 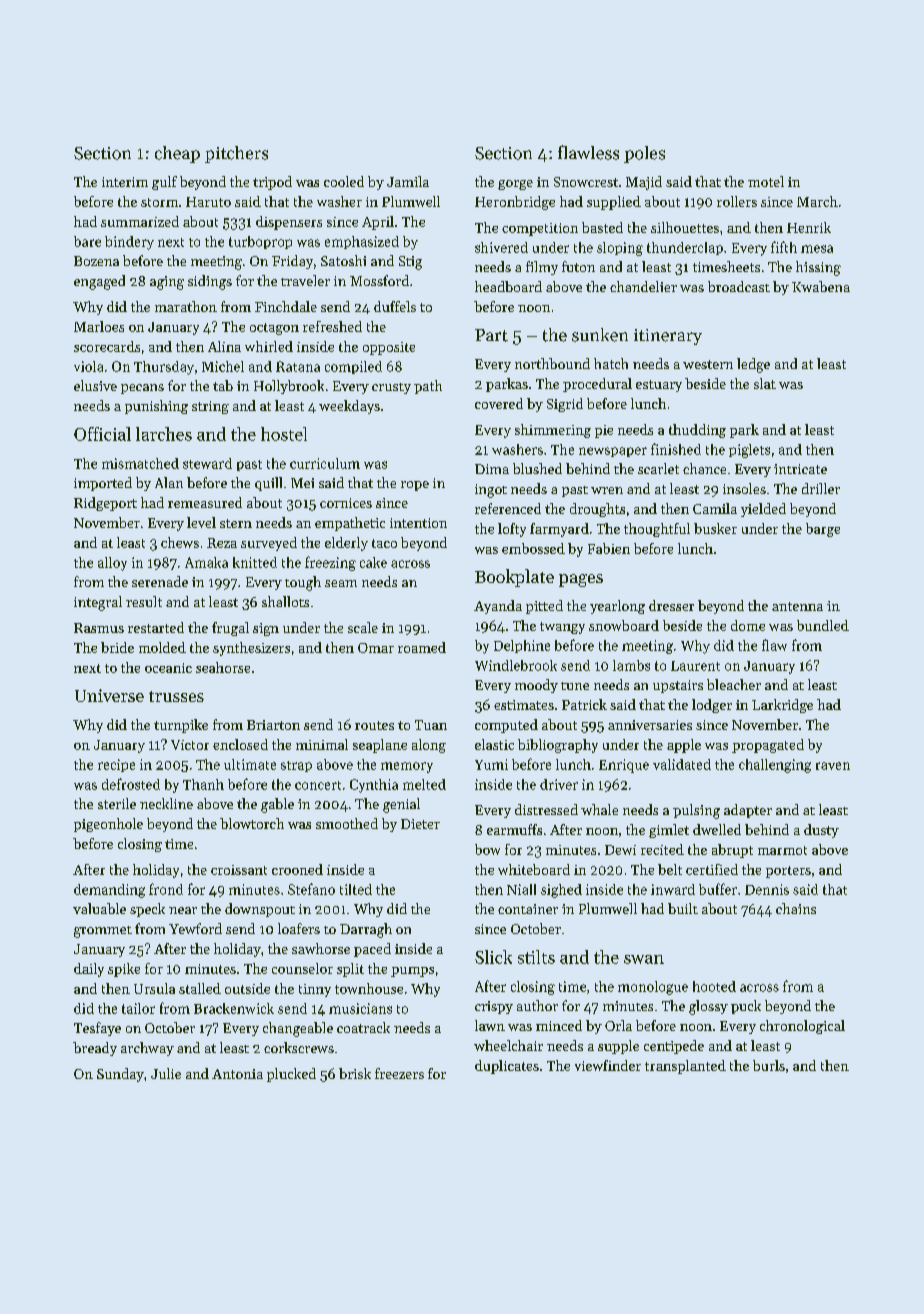 I want to click on sterile, so click(x=117, y=803).
